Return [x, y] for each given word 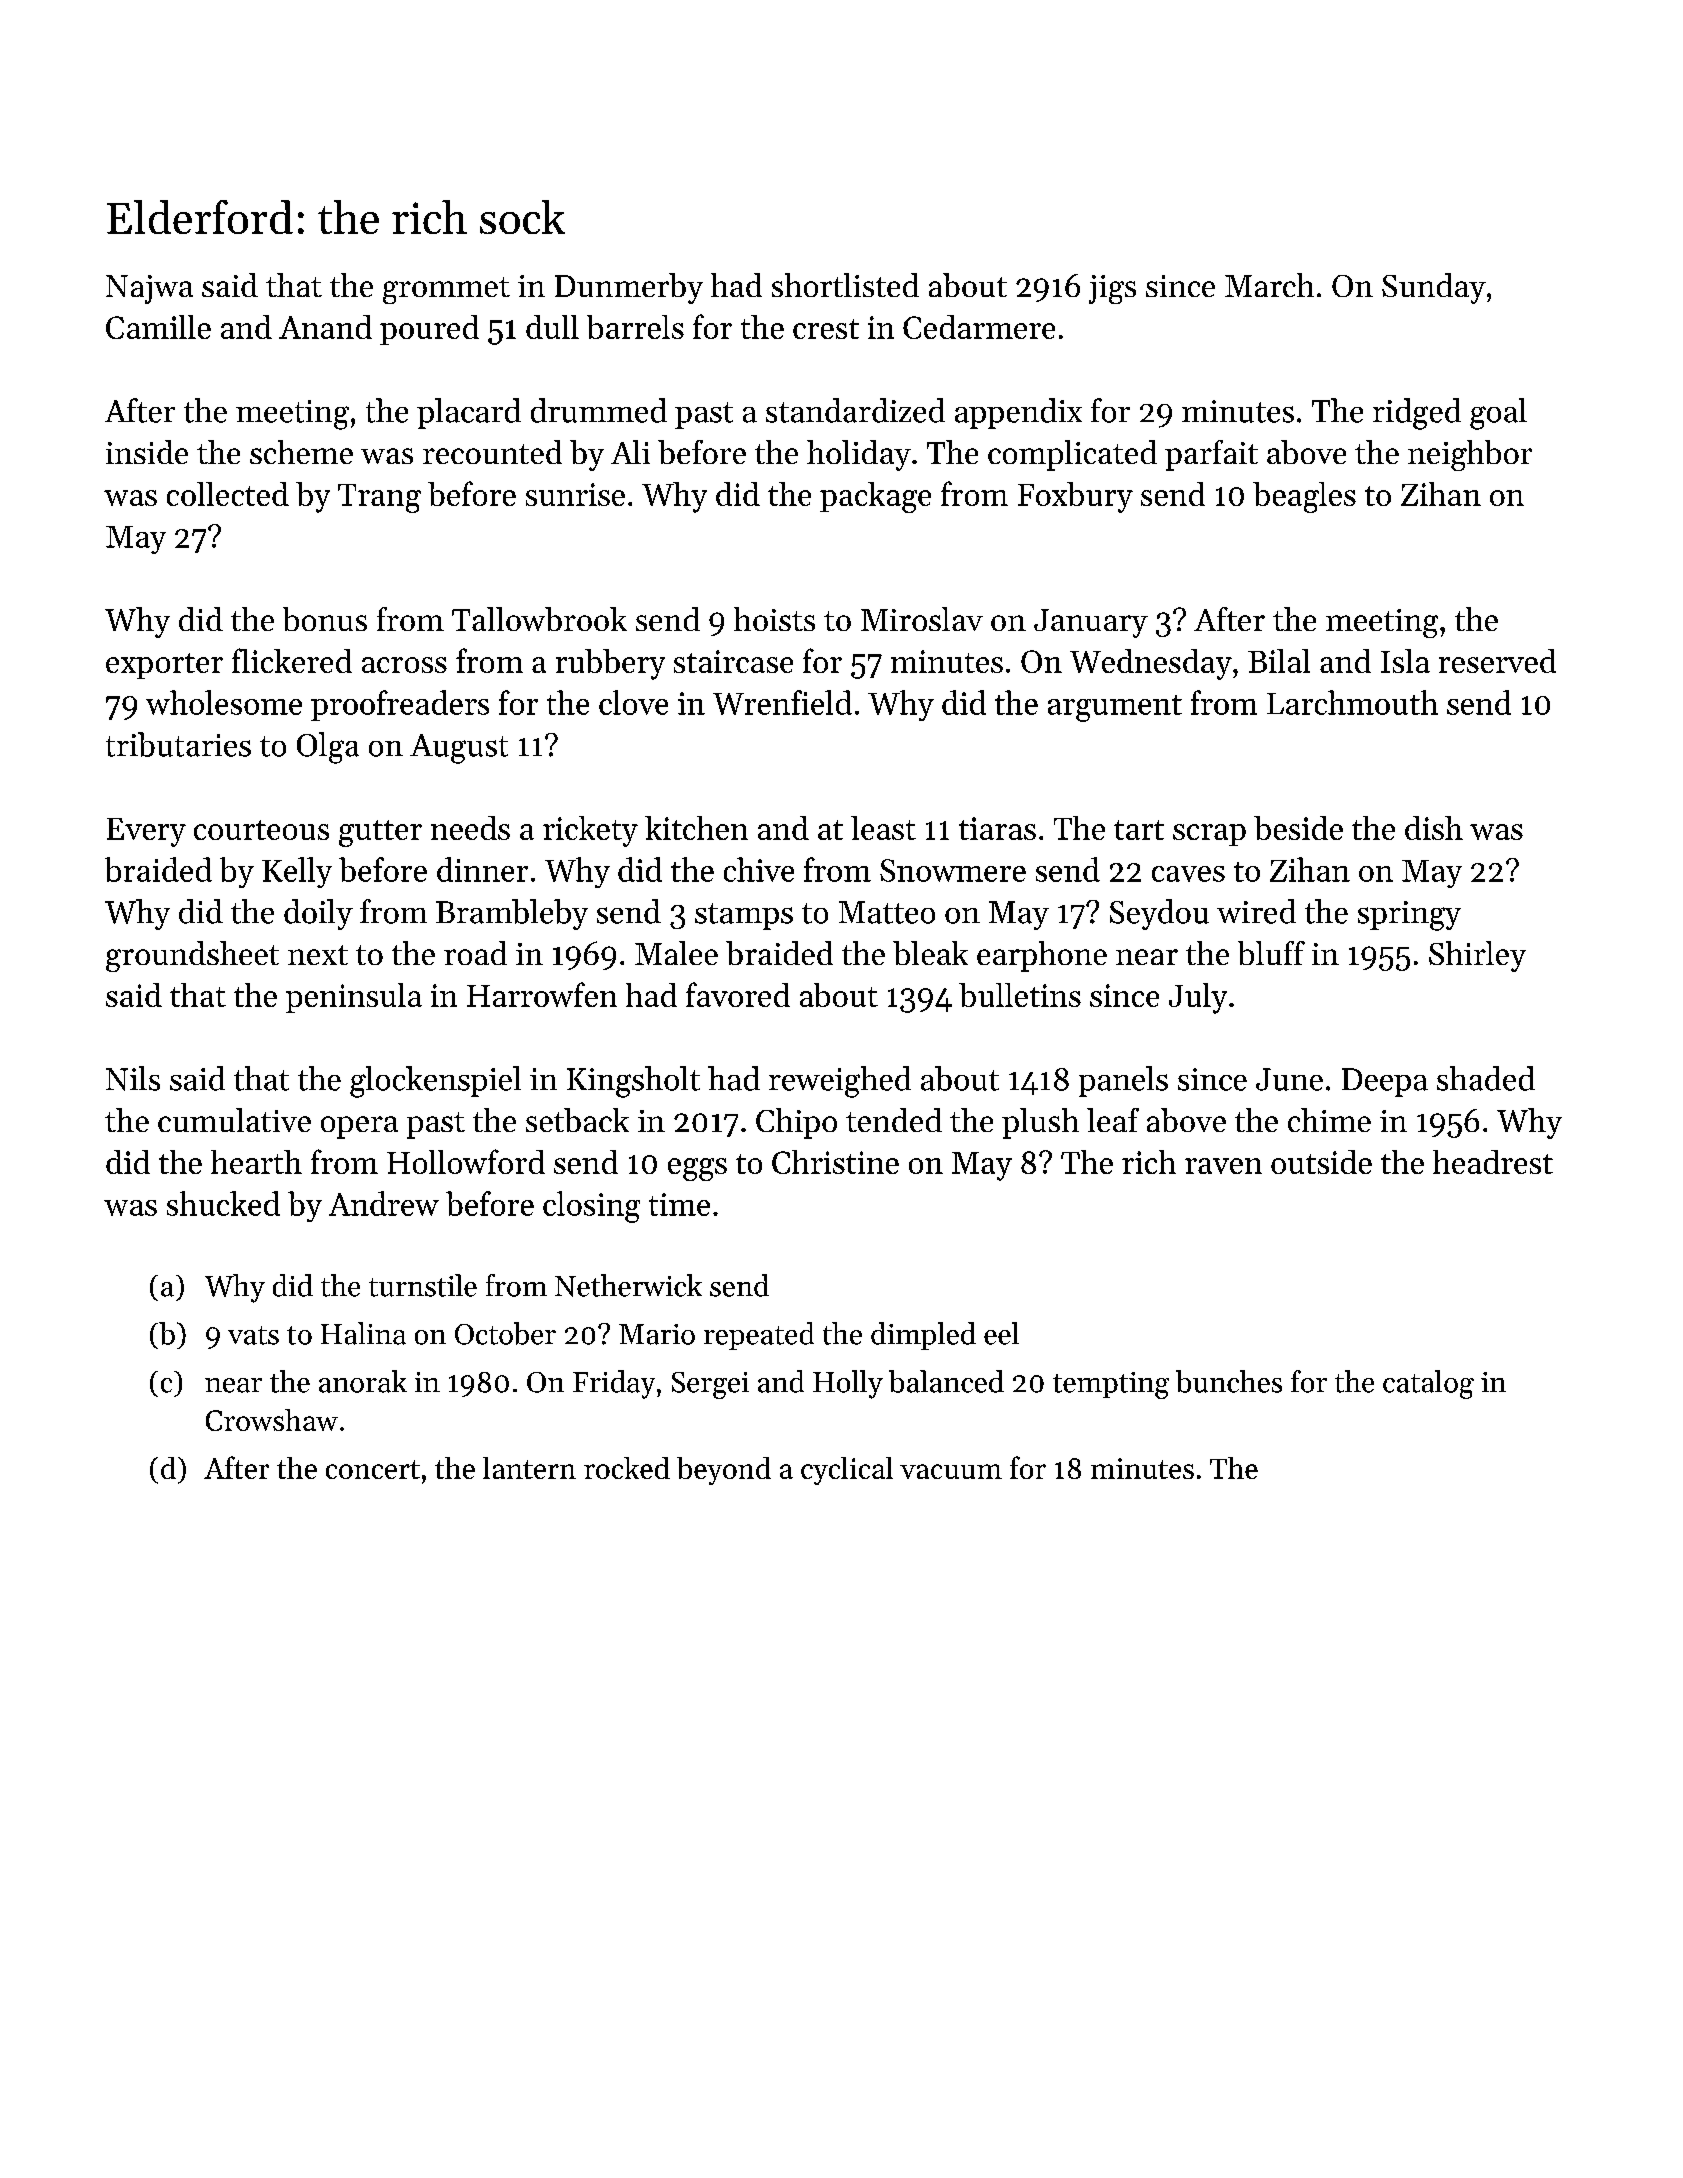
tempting [1111, 1385]
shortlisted [845, 285]
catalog [1428, 1384]
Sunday [1434, 288]
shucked [223, 1203]
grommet [446, 290]
